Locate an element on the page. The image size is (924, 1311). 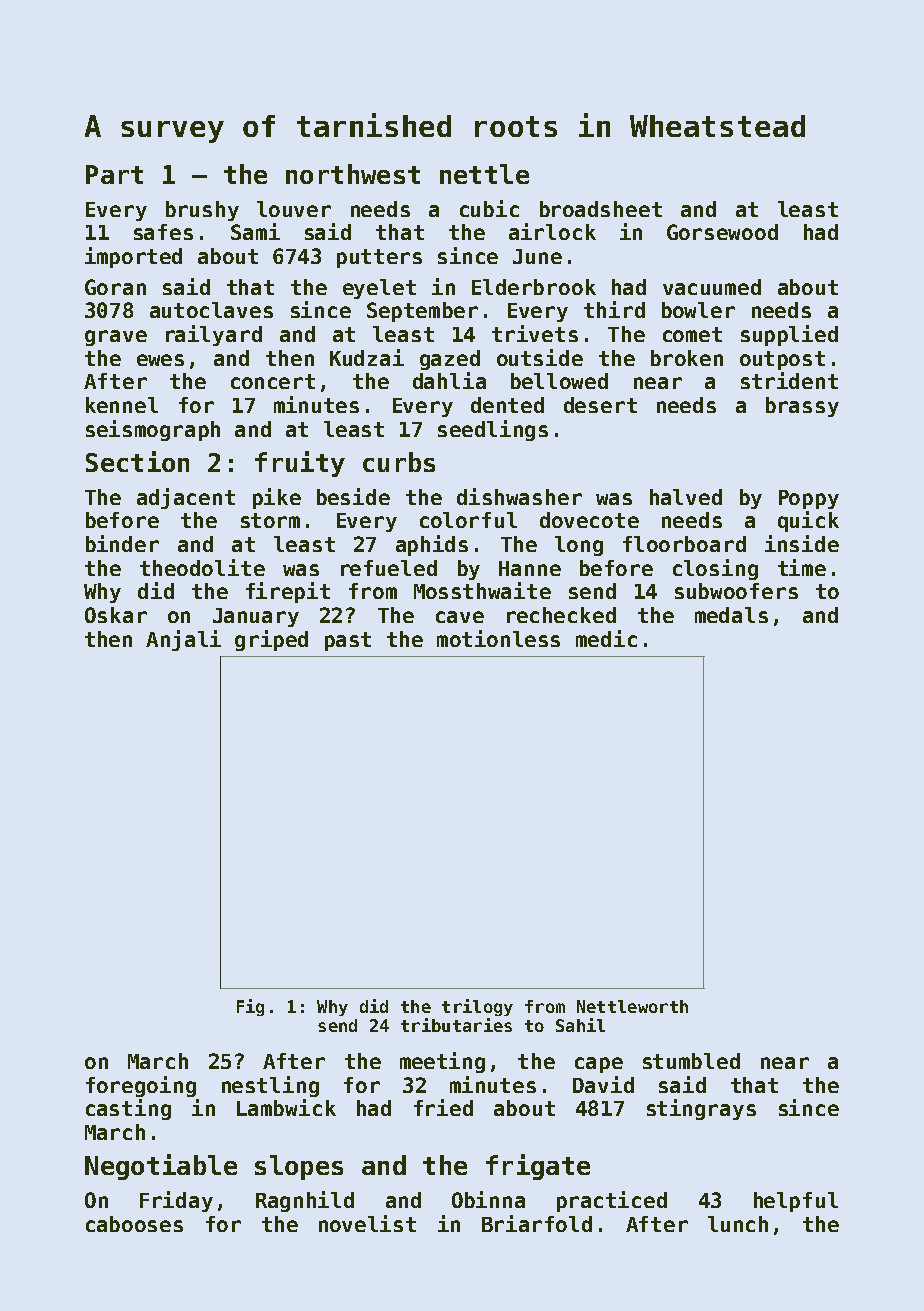
northwest is located at coordinates (353, 174).
